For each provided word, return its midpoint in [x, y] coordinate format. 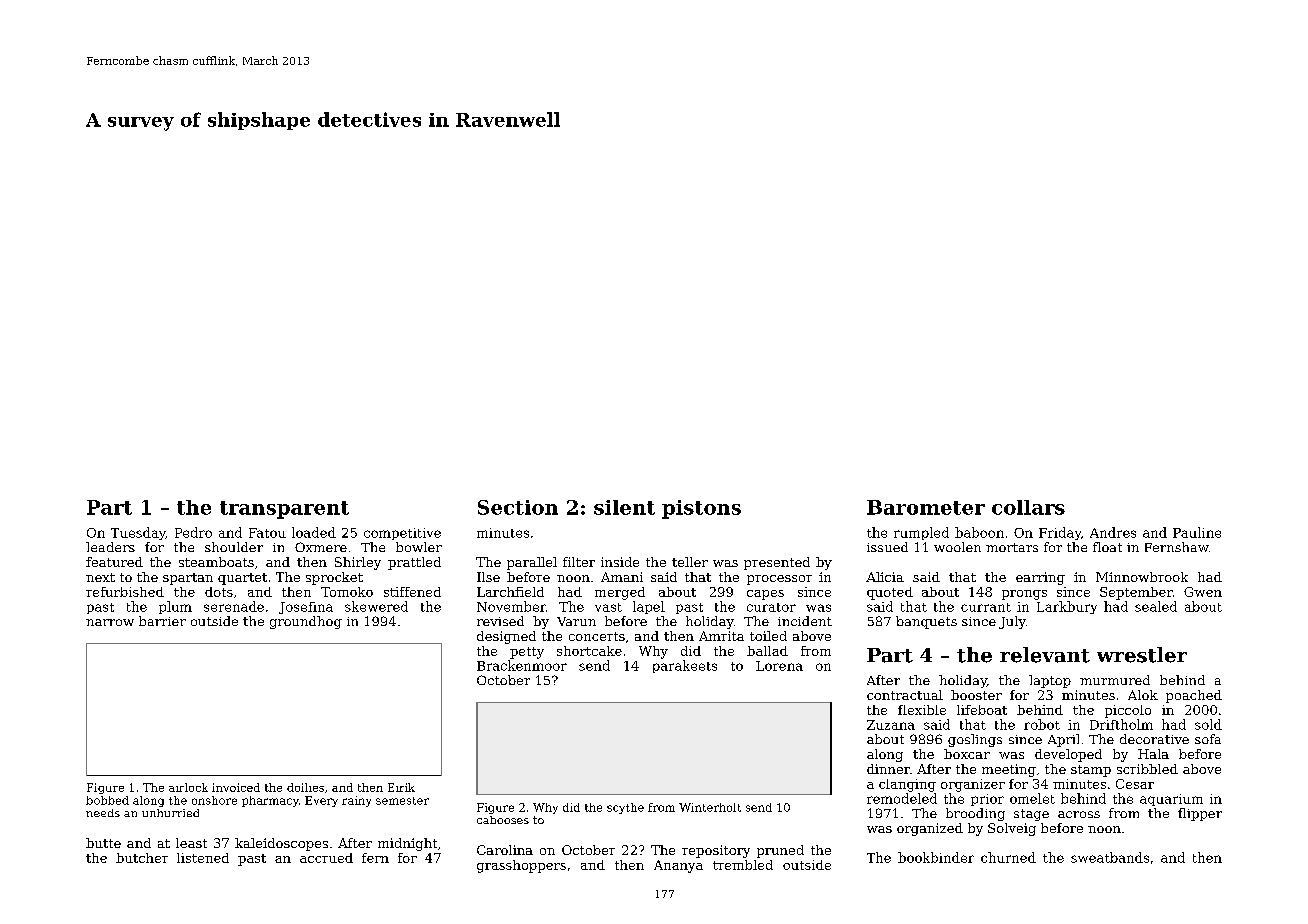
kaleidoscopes [281, 844]
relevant [1045, 655]
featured [114, 562]
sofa [1208, 739]
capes [765, 595]
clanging [907, 785]
